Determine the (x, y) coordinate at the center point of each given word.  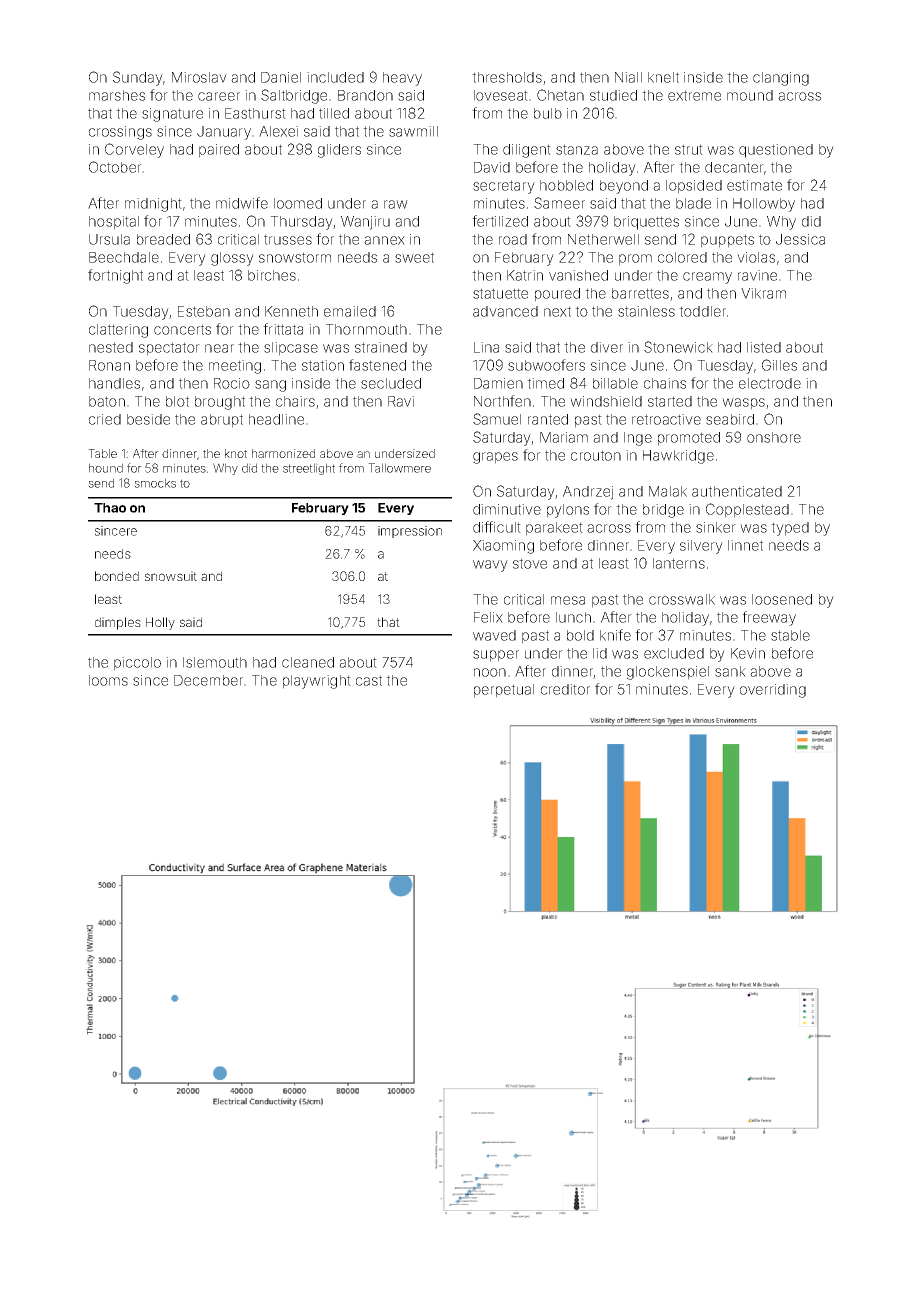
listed (764, 347)
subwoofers (546, 365)
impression (410, 532)
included (335, 77)
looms (108, 680)
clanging (781, 79)
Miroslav (199, 77)
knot (236, 453)
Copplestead (747, 510)
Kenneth (291, 311)
